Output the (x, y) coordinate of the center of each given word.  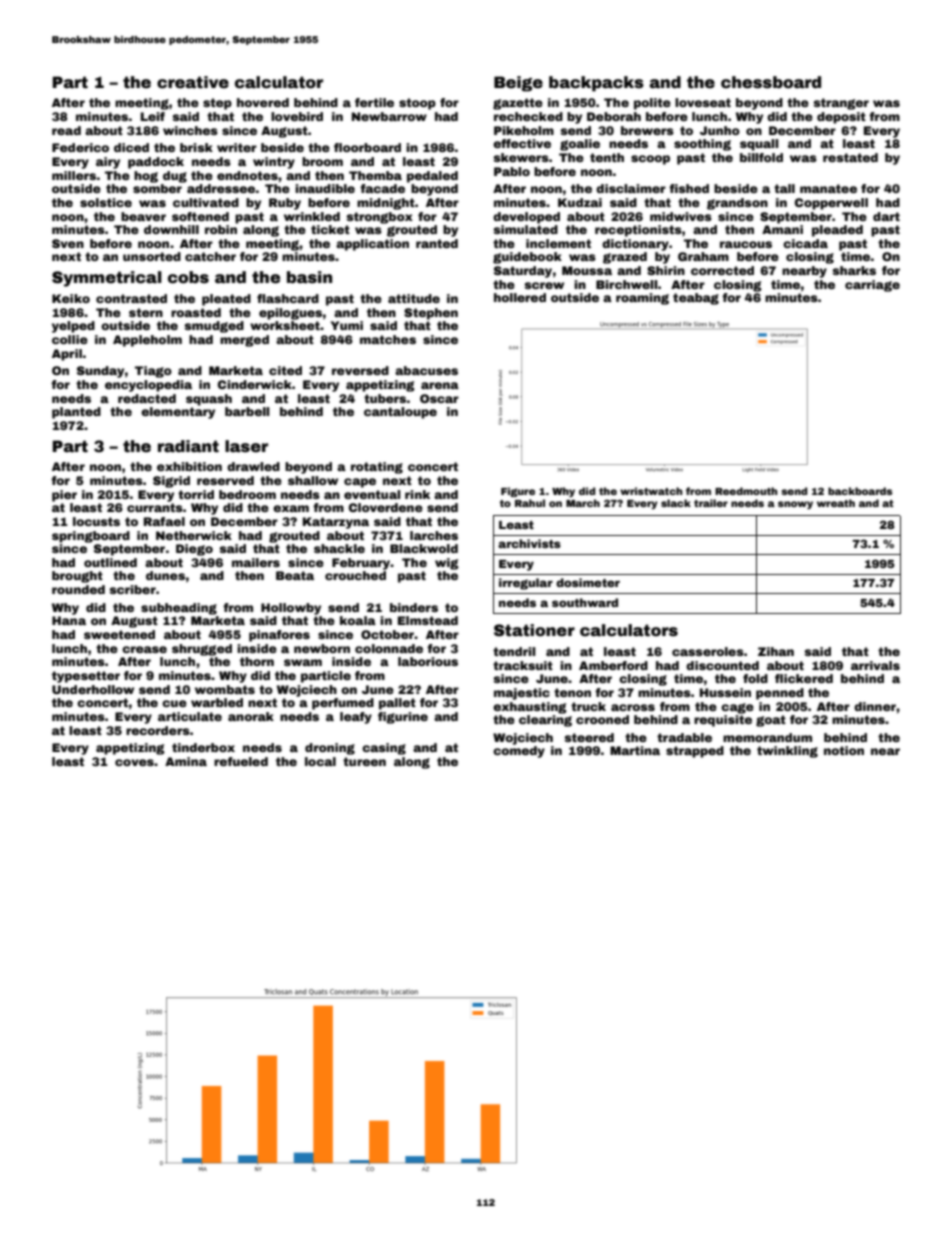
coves (134, 762)
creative (193, 82)
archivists (529, 543)
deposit (841, 118)
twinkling (787, 752)
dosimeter (588, 582)
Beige (518, 84)
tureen (364, 761)
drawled (253, 466)
